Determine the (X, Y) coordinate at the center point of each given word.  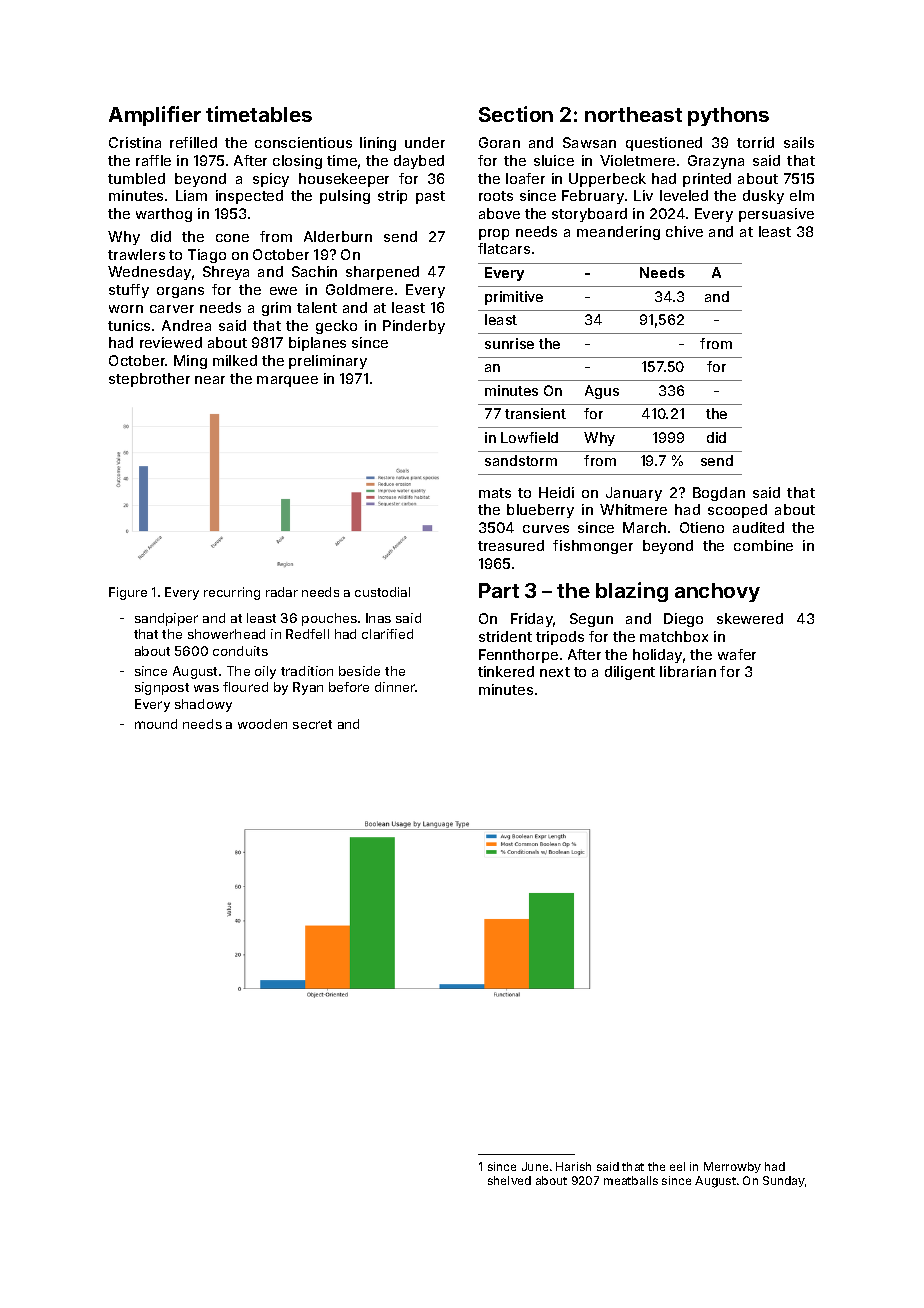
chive (684, 231)
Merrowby (732, 1167)
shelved (509, 1180)
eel (677, 1166)
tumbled (136, 178)
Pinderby (414, 327)
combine (763, 545)
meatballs (631, 1180)
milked (235, 360)
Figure (128, 593)
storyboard (589, 215)
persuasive (776, 215)
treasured (511, 545)
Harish (573, 1166)
